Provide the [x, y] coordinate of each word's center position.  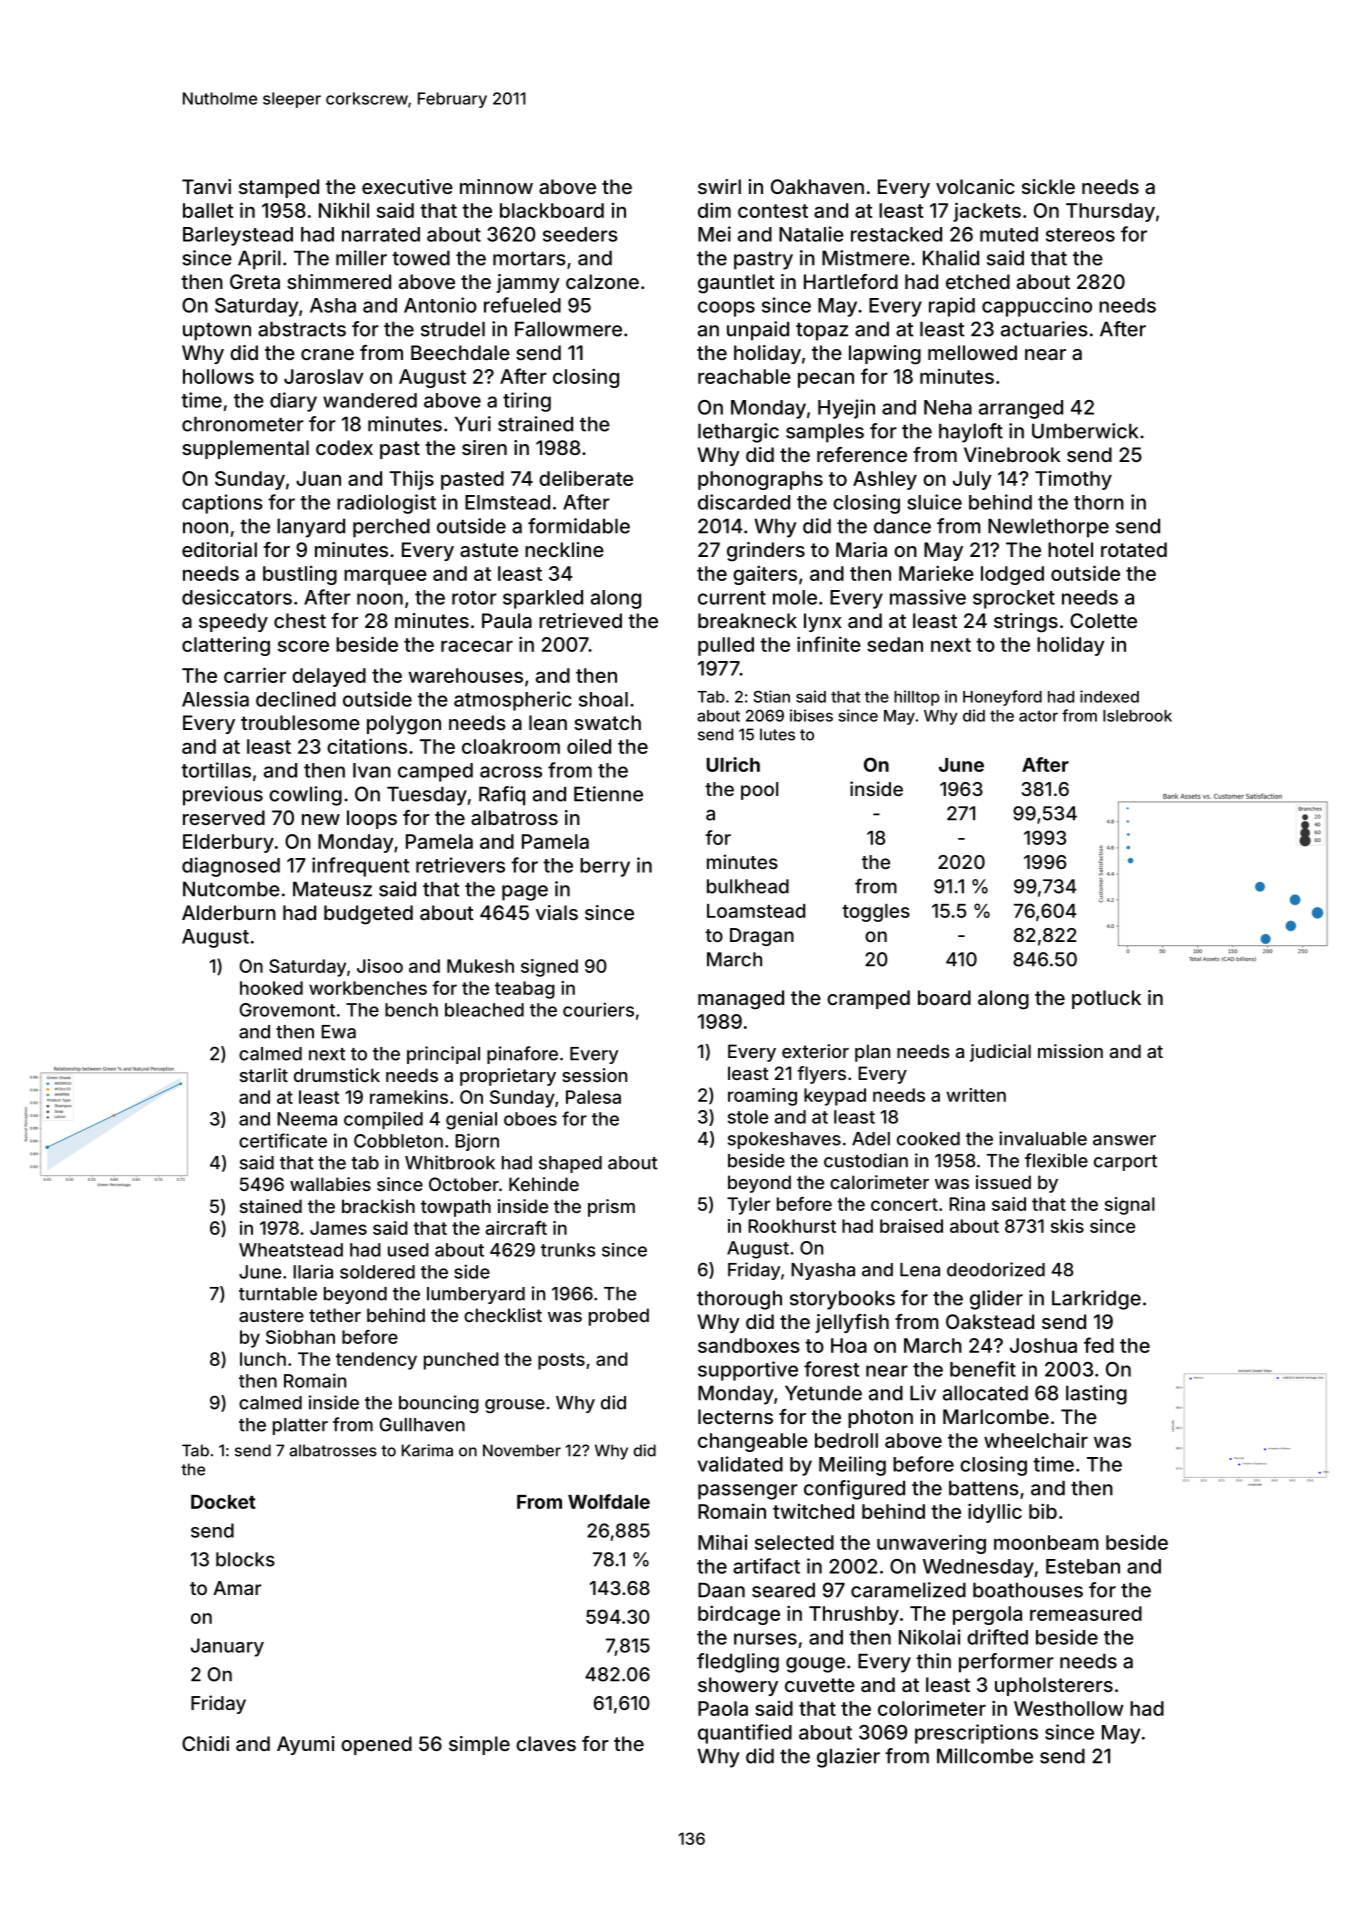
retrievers [460, 865]
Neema [307, 1119]
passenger [748, 1492]
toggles [876, 913]
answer [1124, 1140]
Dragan [762, 937]
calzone [602, 281]
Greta [255, 281]
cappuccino [1037, 307]
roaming [762, 1097]
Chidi [205, 1743]
